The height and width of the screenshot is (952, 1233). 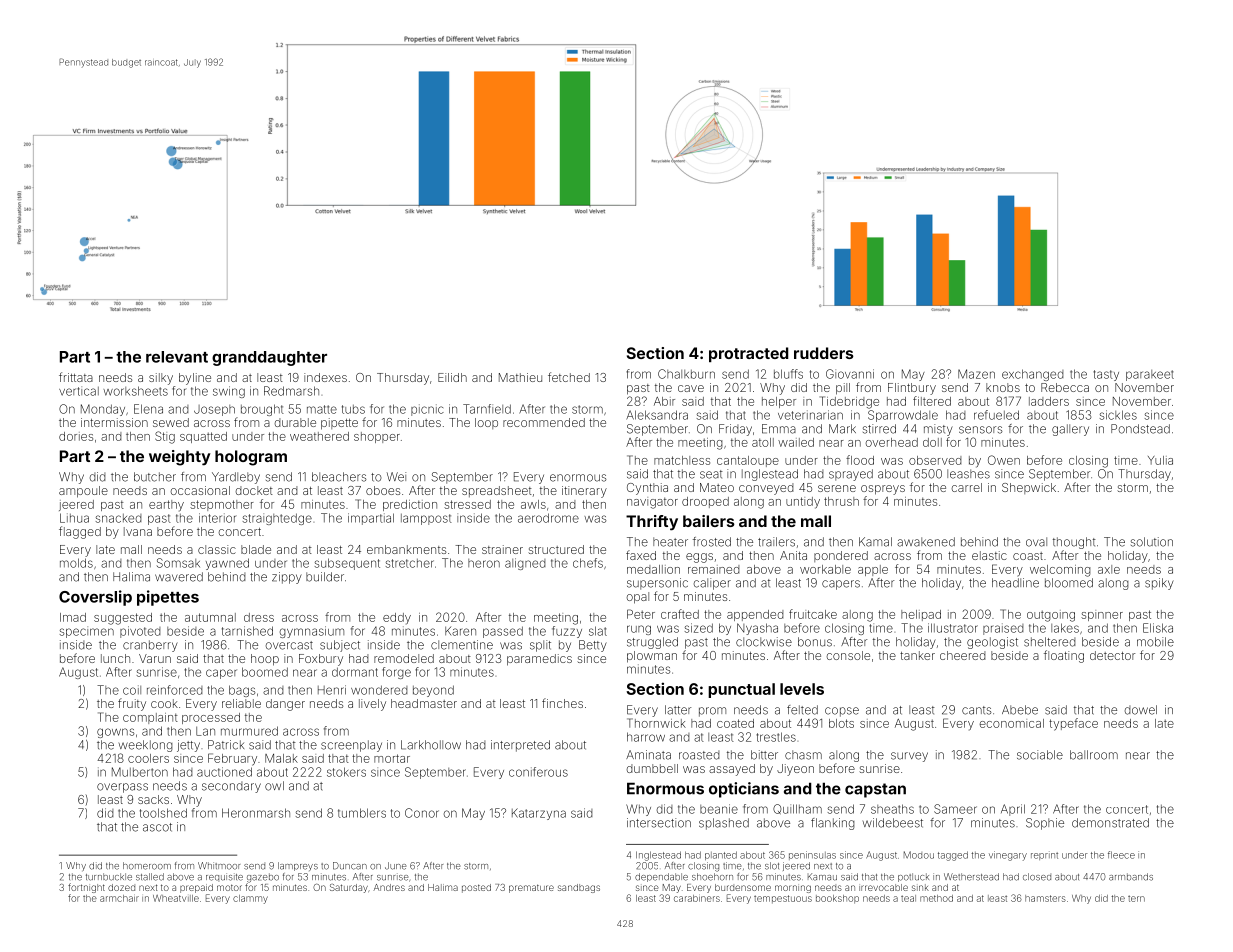 I want to click on ampoule, so click(x=83, y=492).
